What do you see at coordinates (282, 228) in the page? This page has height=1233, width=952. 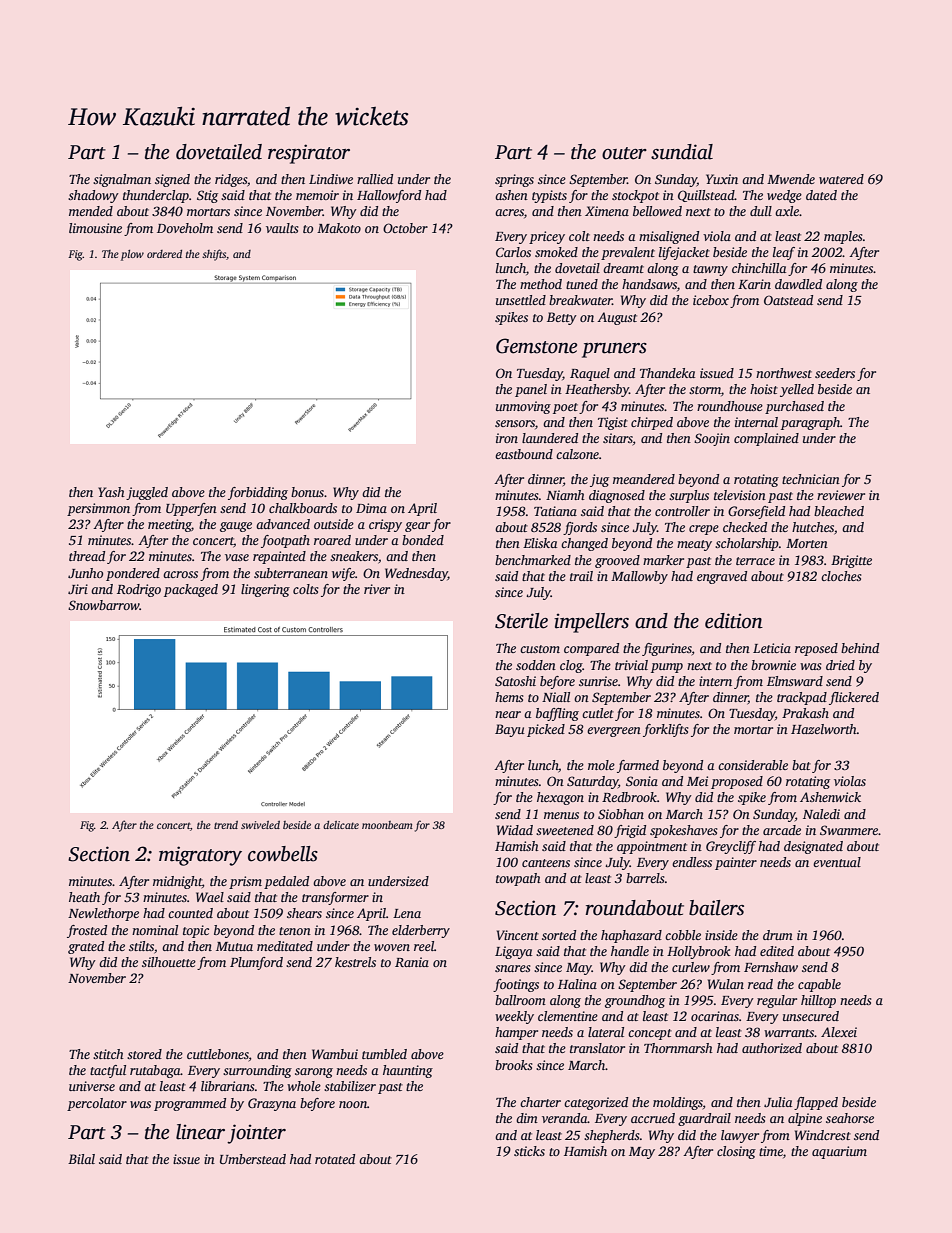 I see `vaults` at bounding box center [282, 228].
